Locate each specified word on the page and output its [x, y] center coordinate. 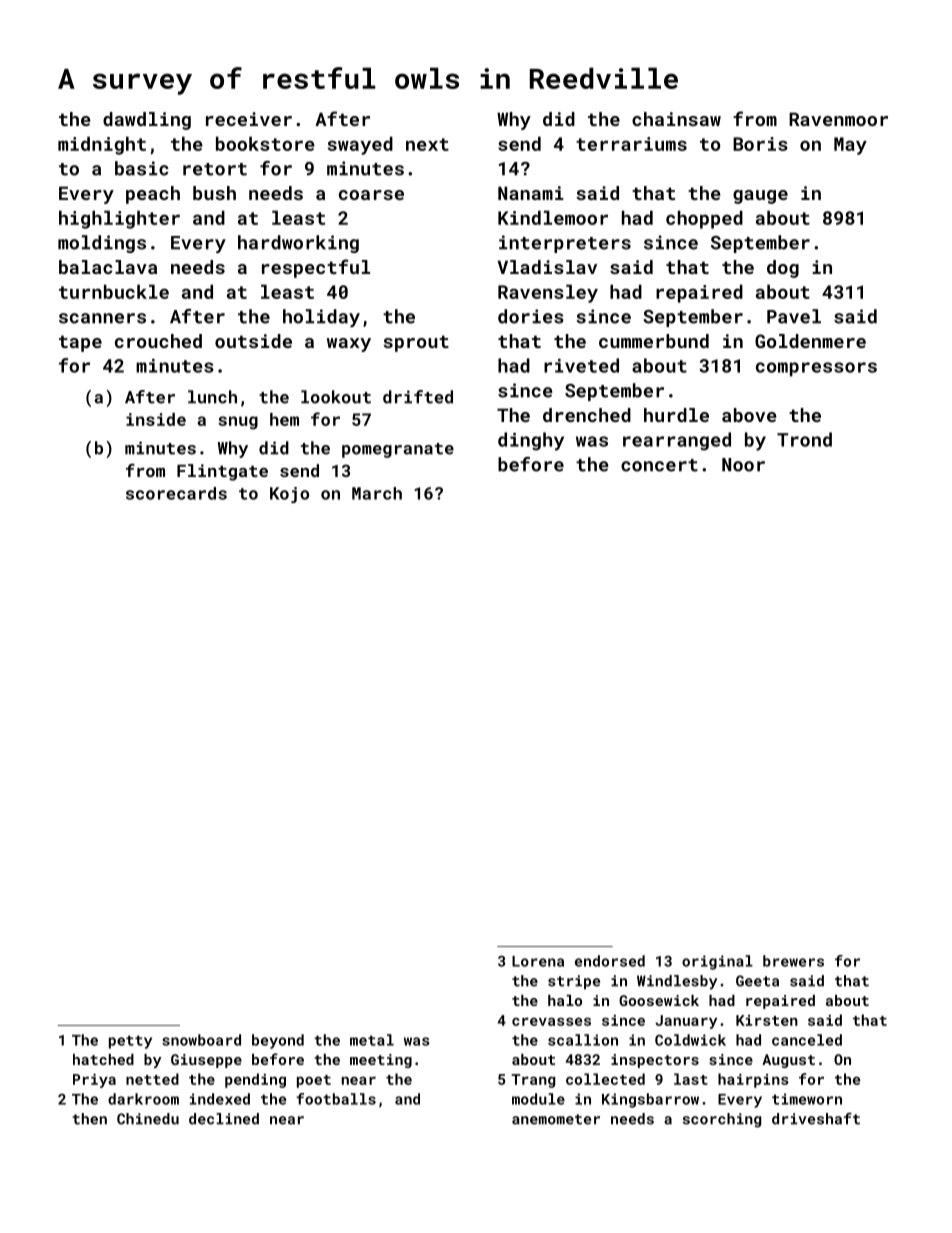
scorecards [176, 493]
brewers [793, 961]
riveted [581, 365]
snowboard [201, 1040]
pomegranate [398, 450]
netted [152, 1079]
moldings [102, 244]
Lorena [538, 961]
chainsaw [676, 119]
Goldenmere [810, 341]
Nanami [530, 193]
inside [156, 419]
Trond [804, 439]
